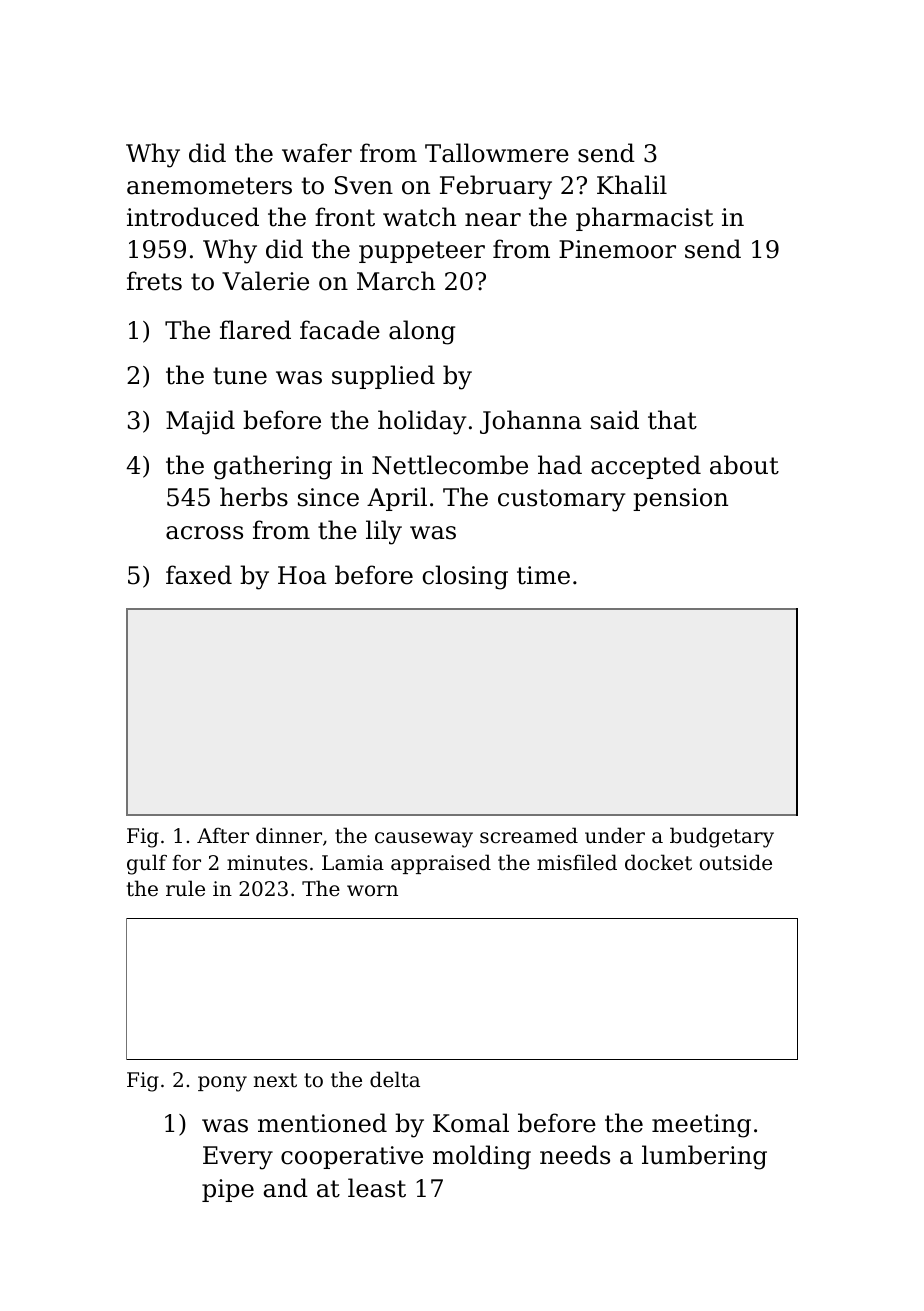 The image size is (924, 1311). Describe the element at coordinates (275, 1080) in the document. I see `next` at that location.
